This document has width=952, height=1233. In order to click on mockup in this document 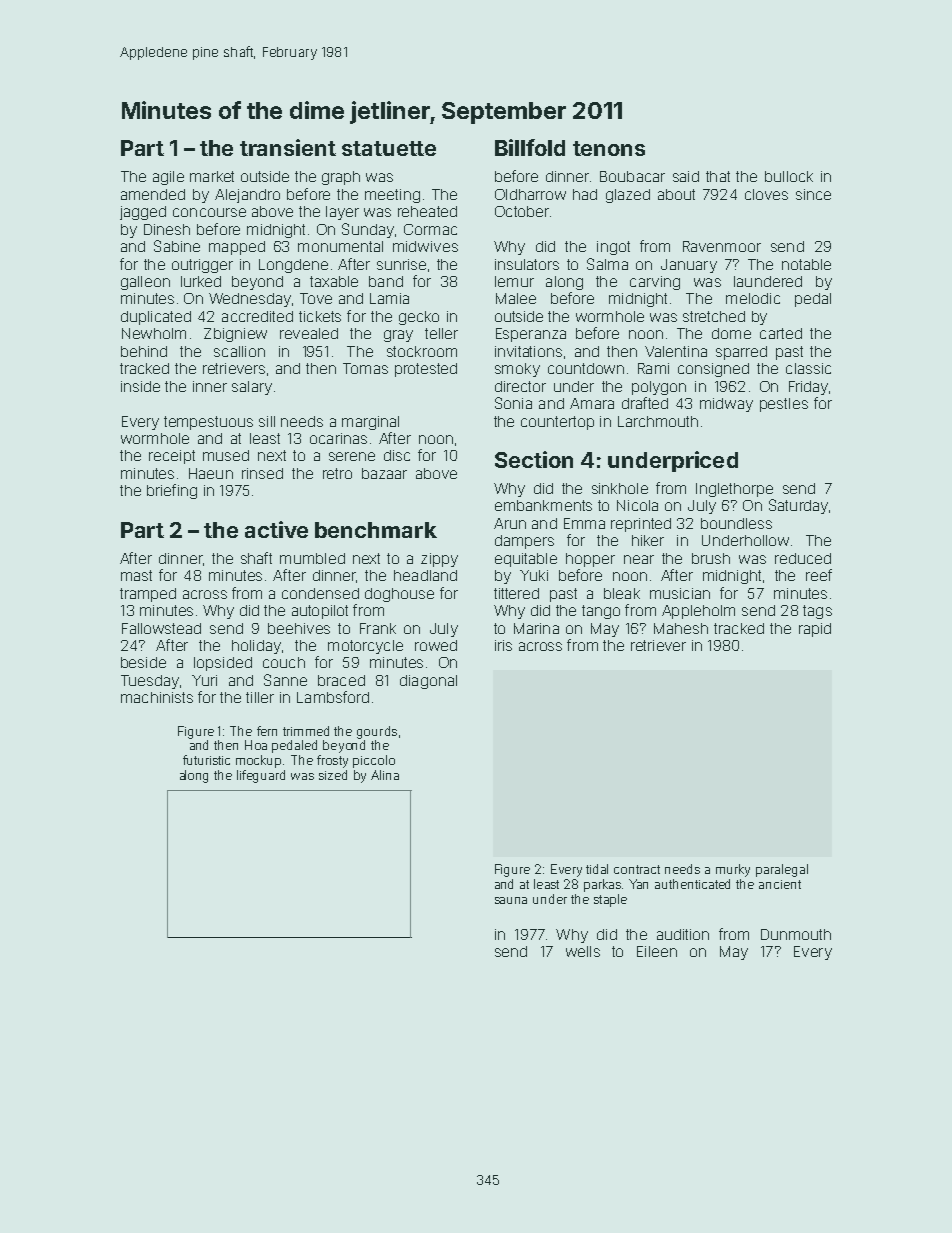, I will do `click(258, 761)`.
